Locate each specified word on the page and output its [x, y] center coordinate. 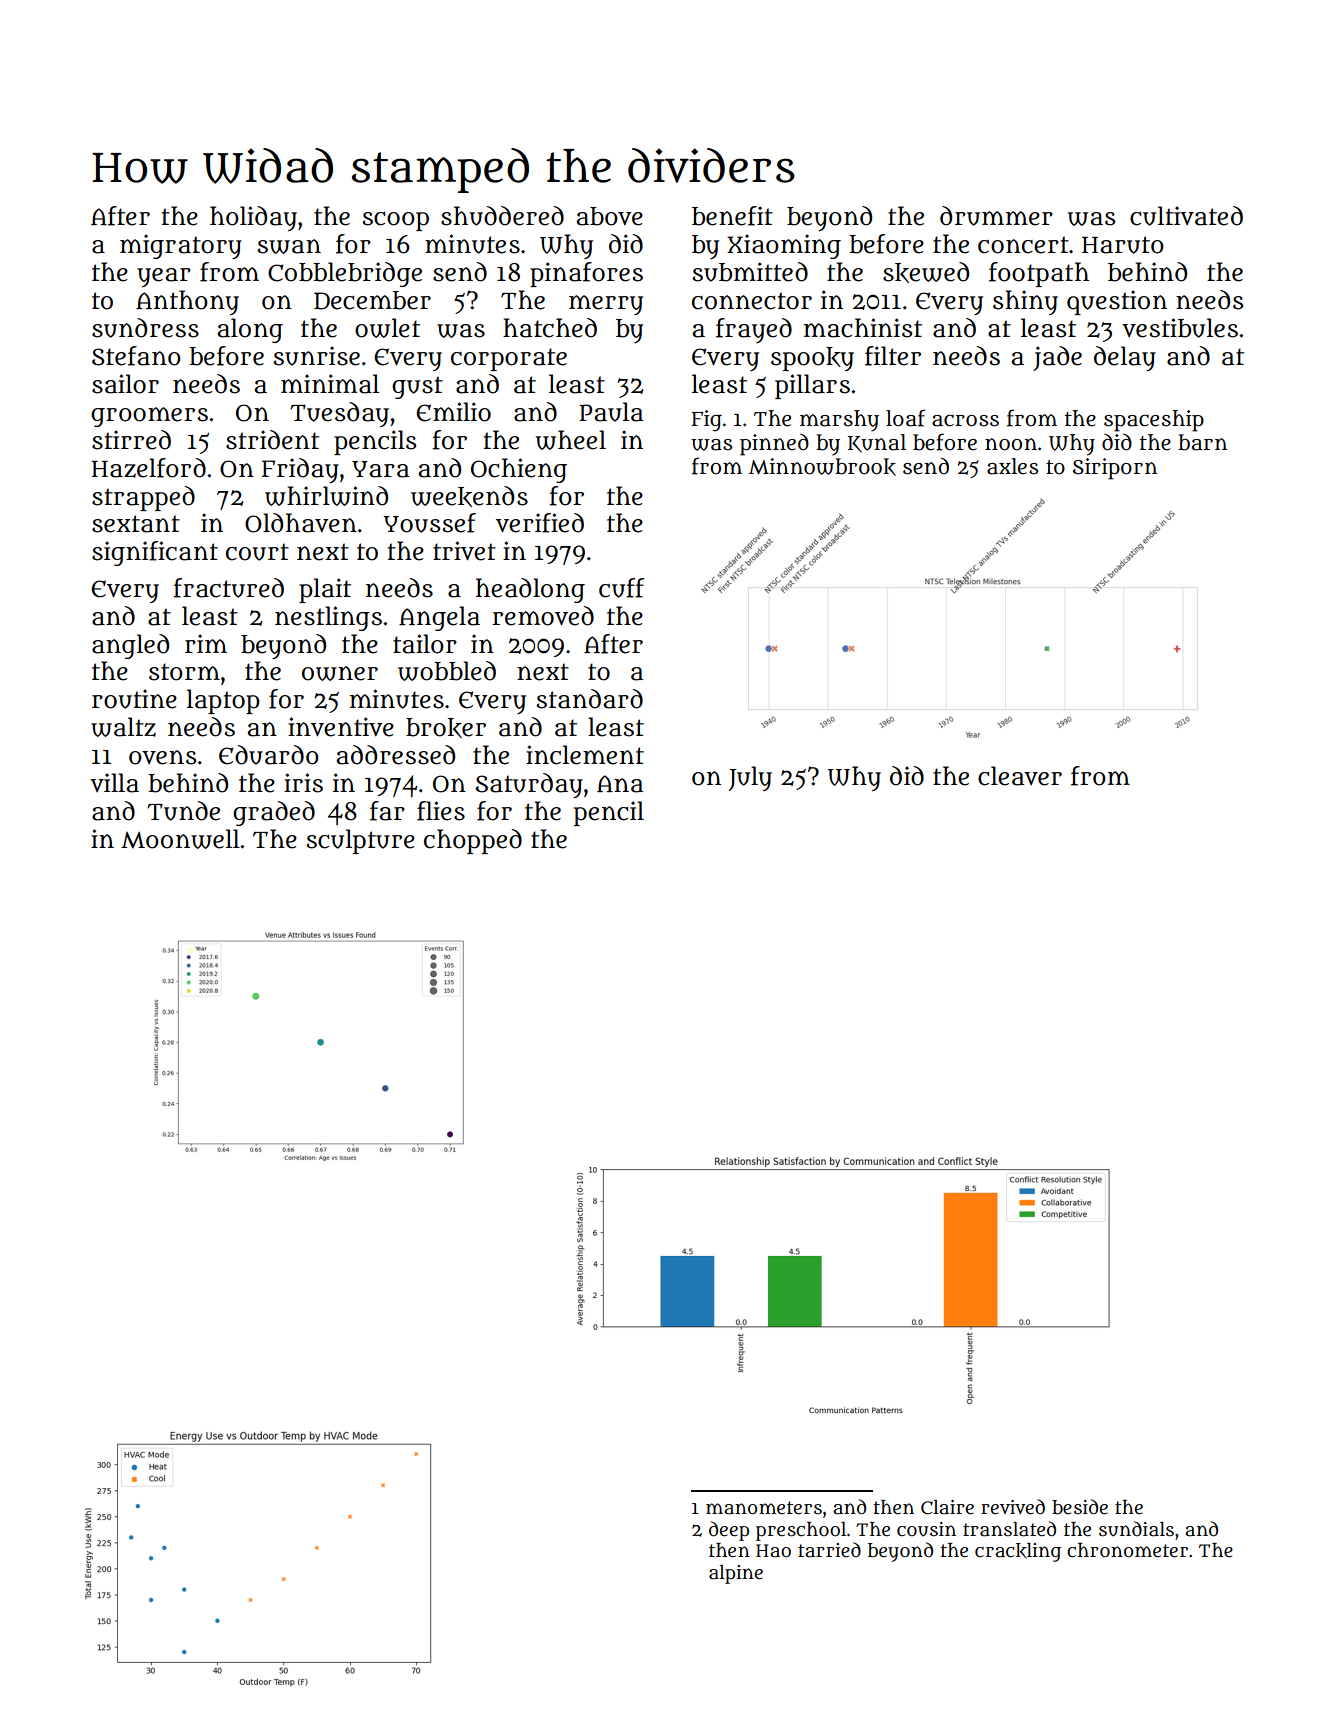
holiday [253, 218]
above [610, 216]
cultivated [1186, 216]
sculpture [360, 841]
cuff [621, 588]
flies [441, 811]
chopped [473, 841]
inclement [585, 755]
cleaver [1020, 776]
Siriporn [1115, 469]
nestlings [328, 618]
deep [729, 1531]
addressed [396, 755]
